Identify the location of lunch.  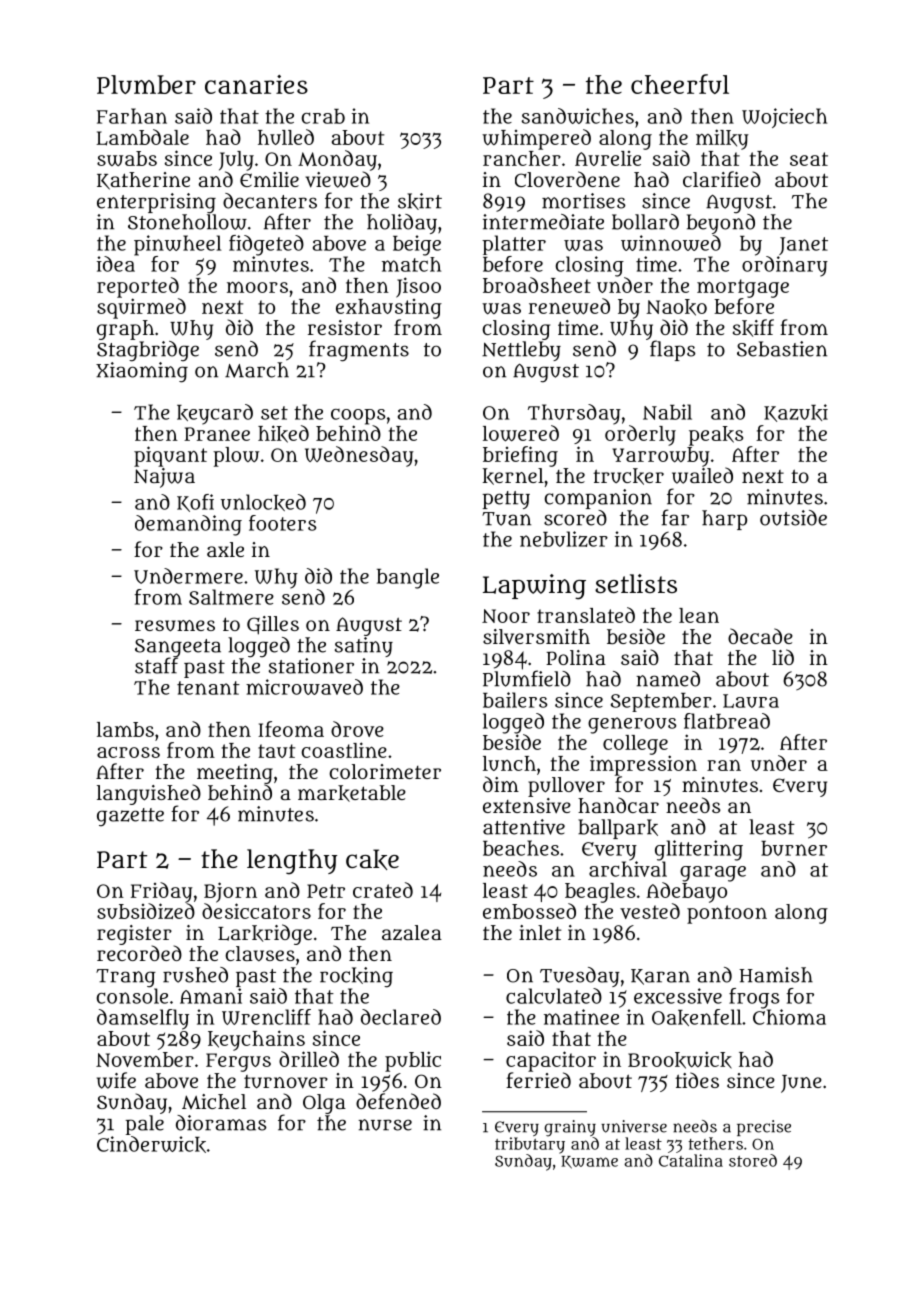
(509, 763).
